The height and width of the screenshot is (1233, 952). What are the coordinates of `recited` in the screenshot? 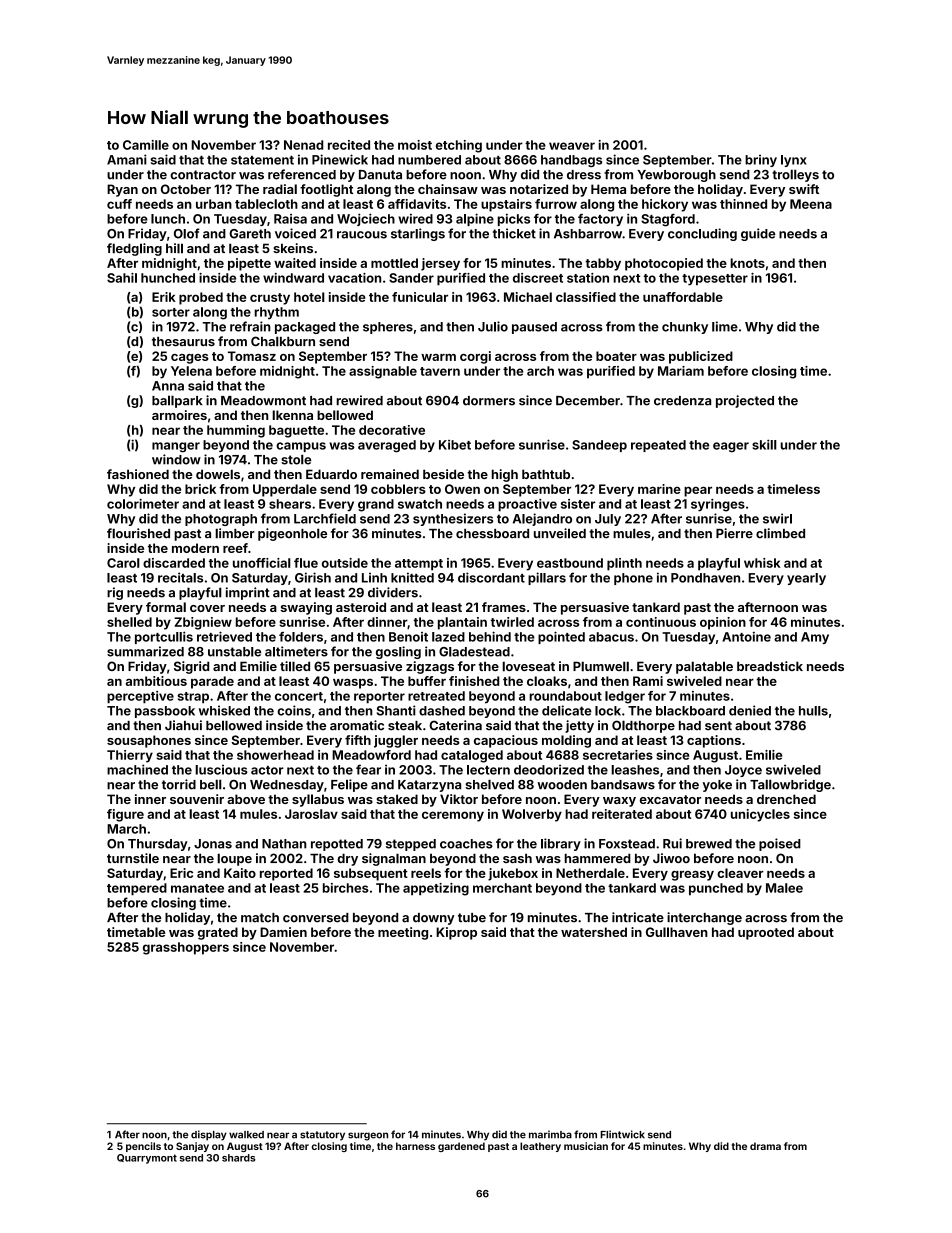 It's located at (349, 145).
